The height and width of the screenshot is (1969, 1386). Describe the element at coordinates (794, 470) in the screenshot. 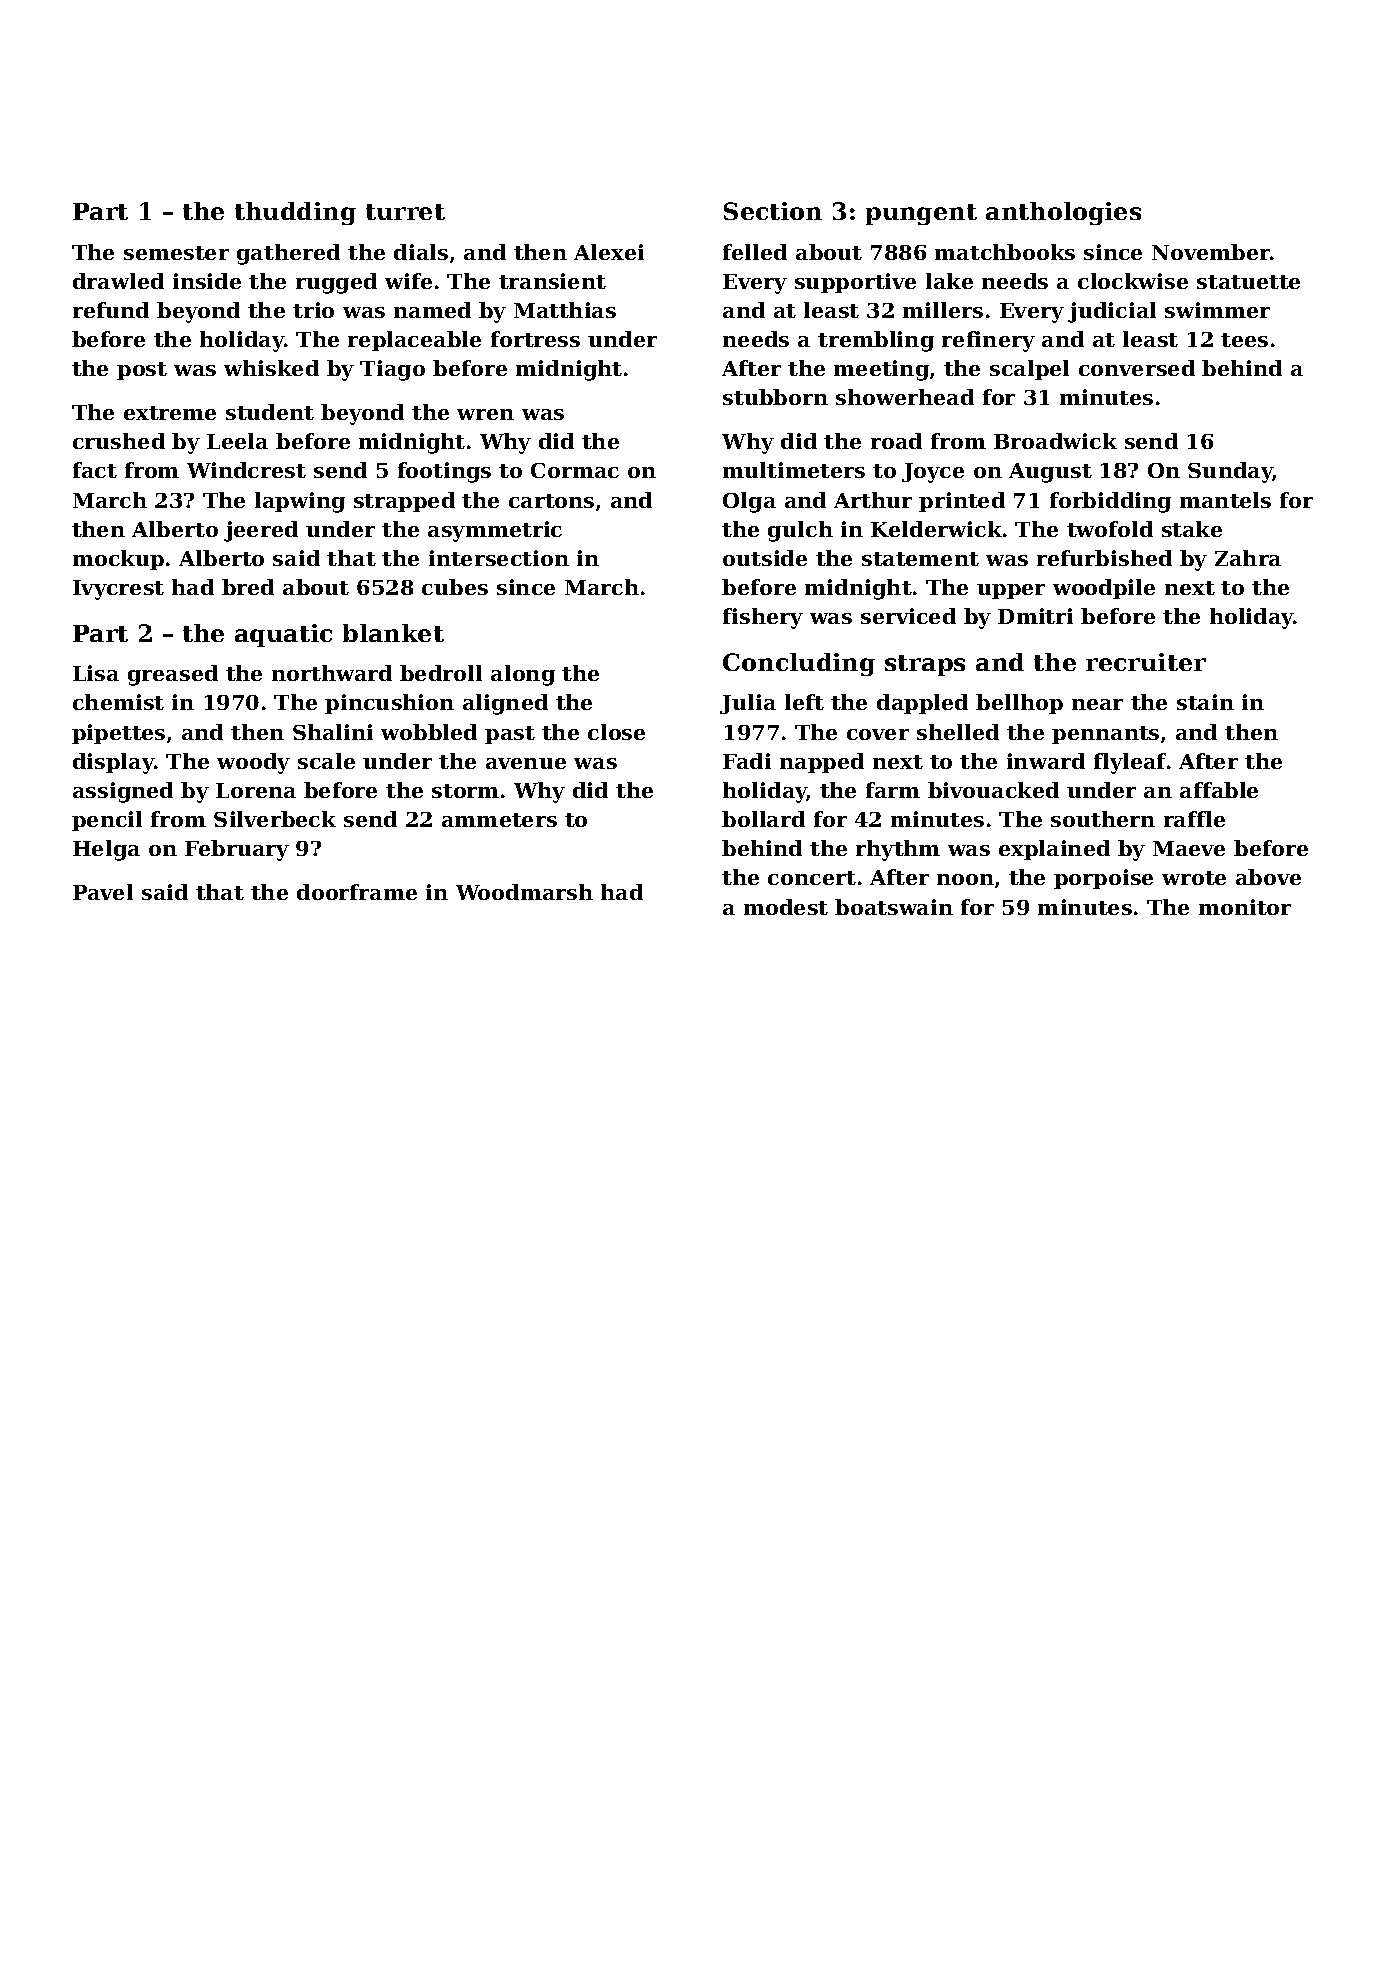

I see `multimeters` at that location.
